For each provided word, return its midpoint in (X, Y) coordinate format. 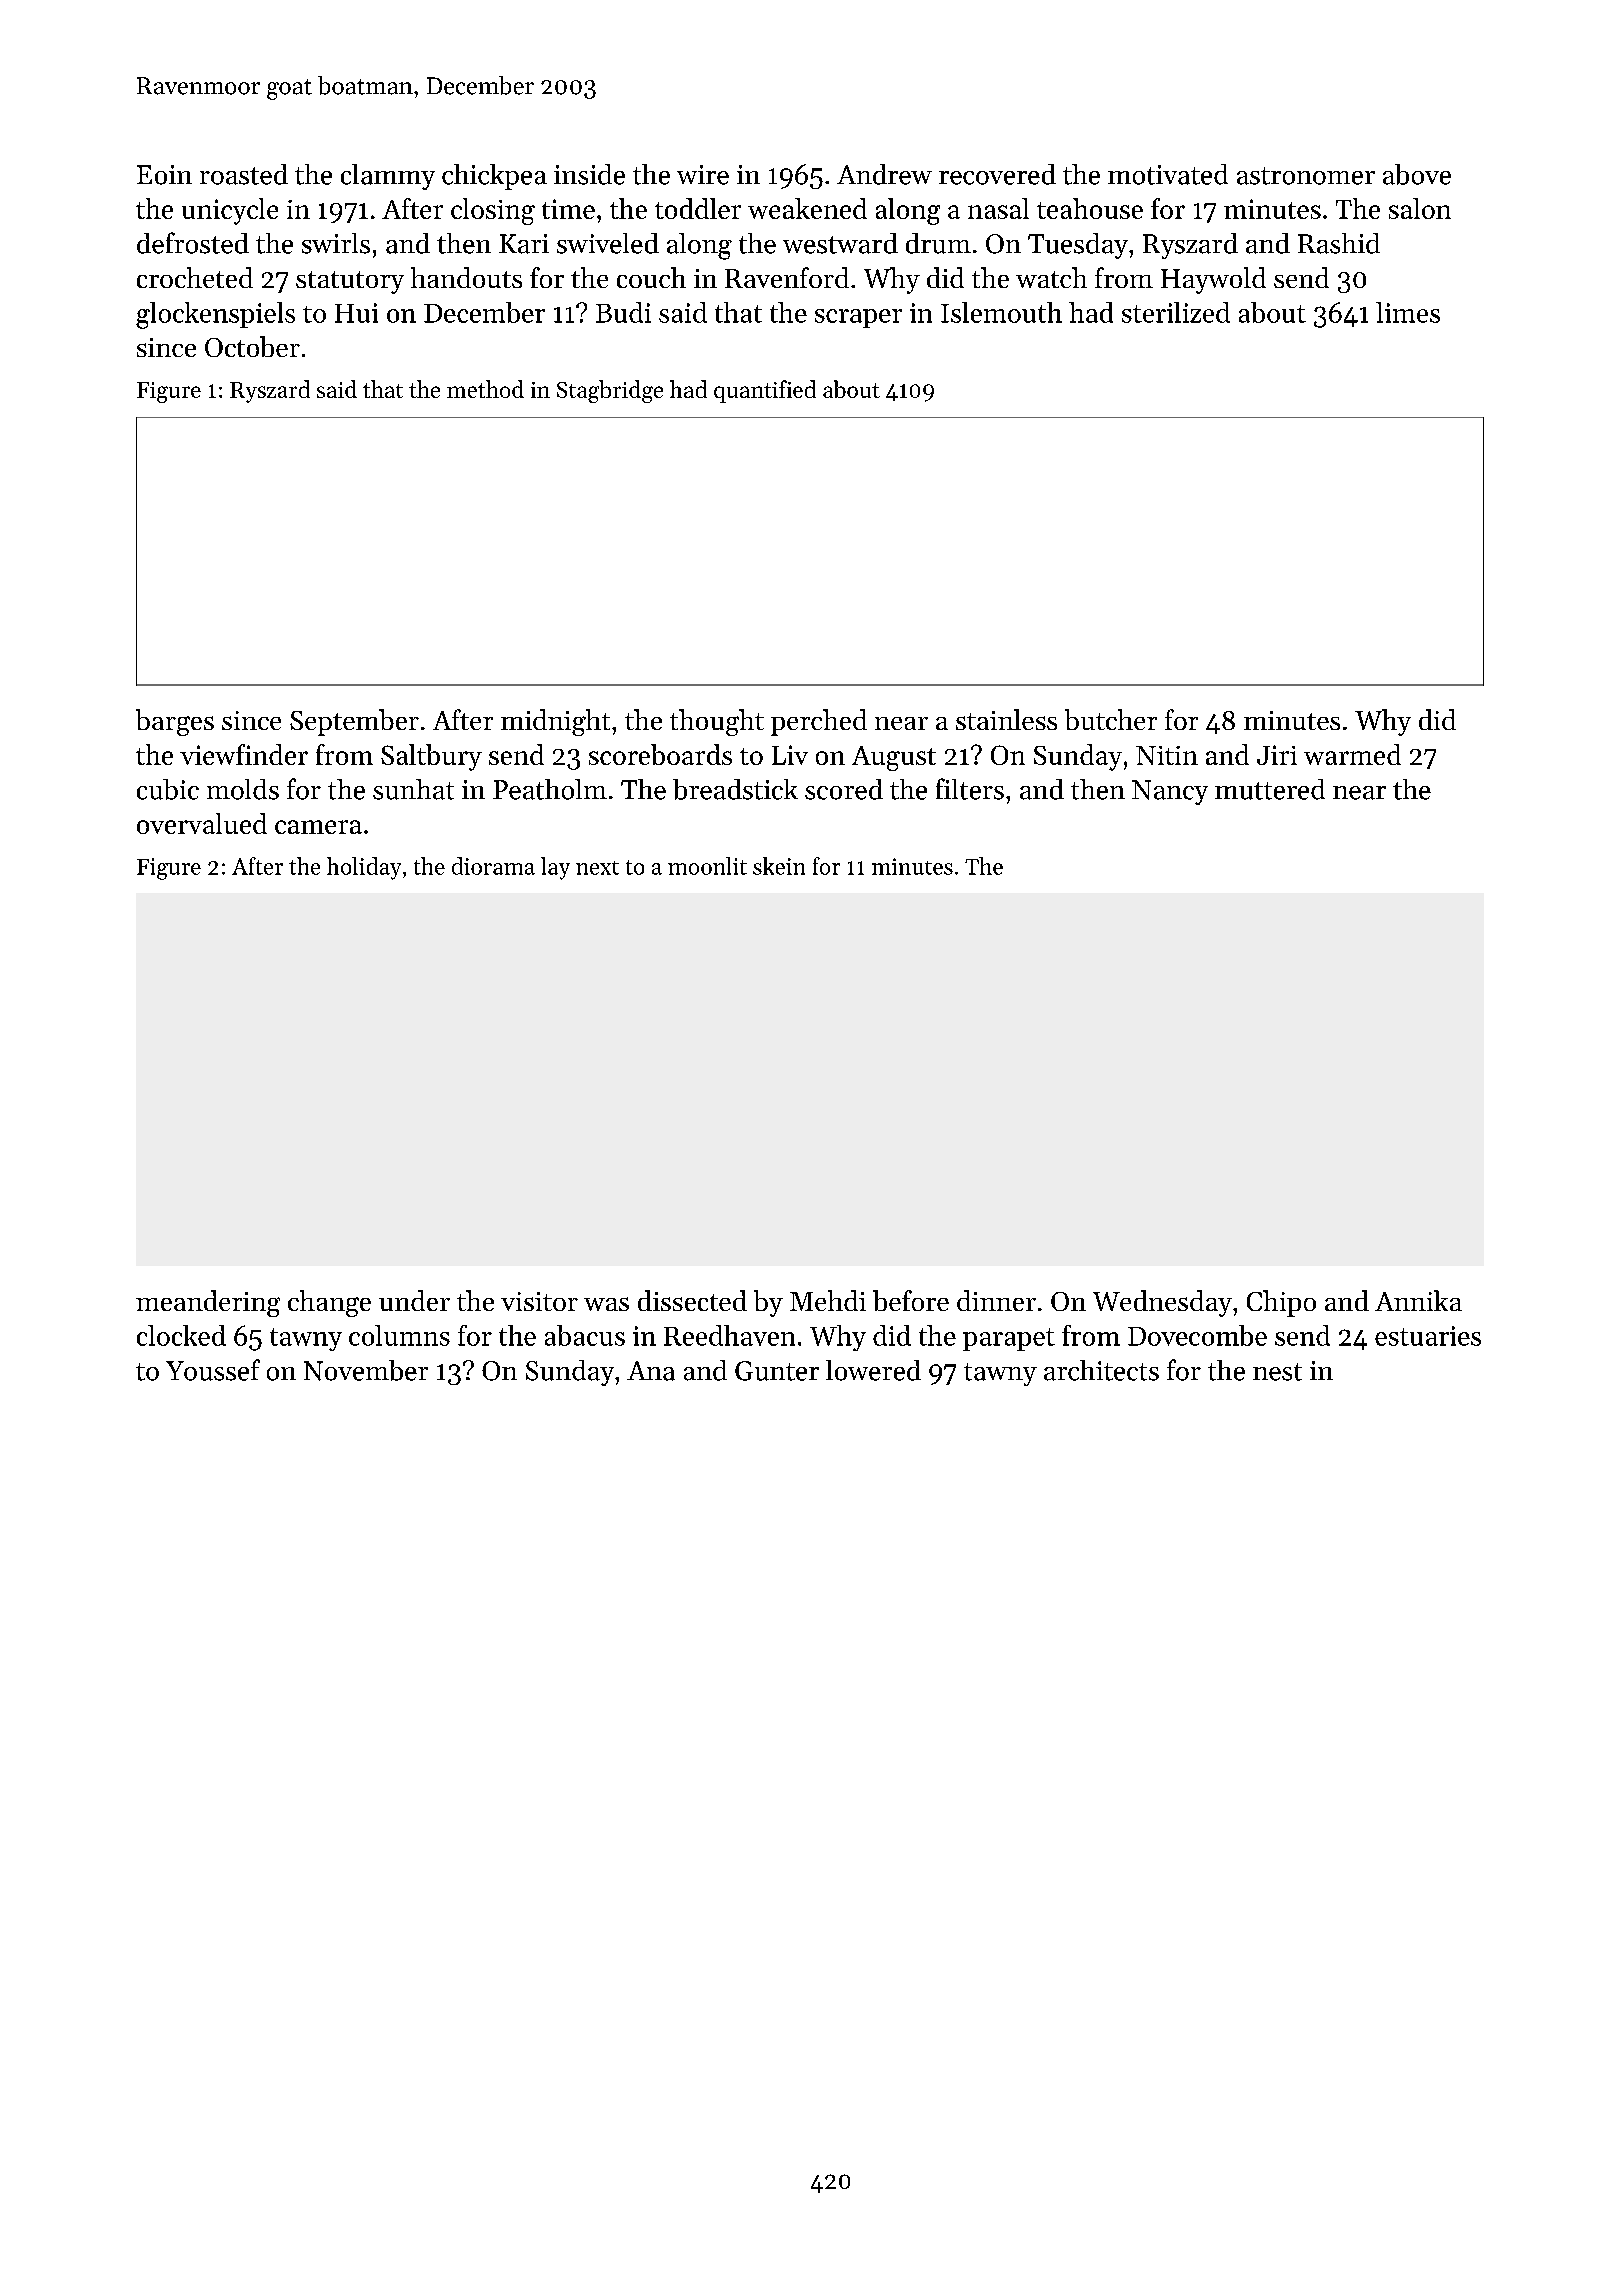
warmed (1352, 754)
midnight (555, 722)
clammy (388, 177)
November (366, 1370)
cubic (168, 789)
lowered (873, 1370)
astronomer (1306, 176)
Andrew (884, 174)
